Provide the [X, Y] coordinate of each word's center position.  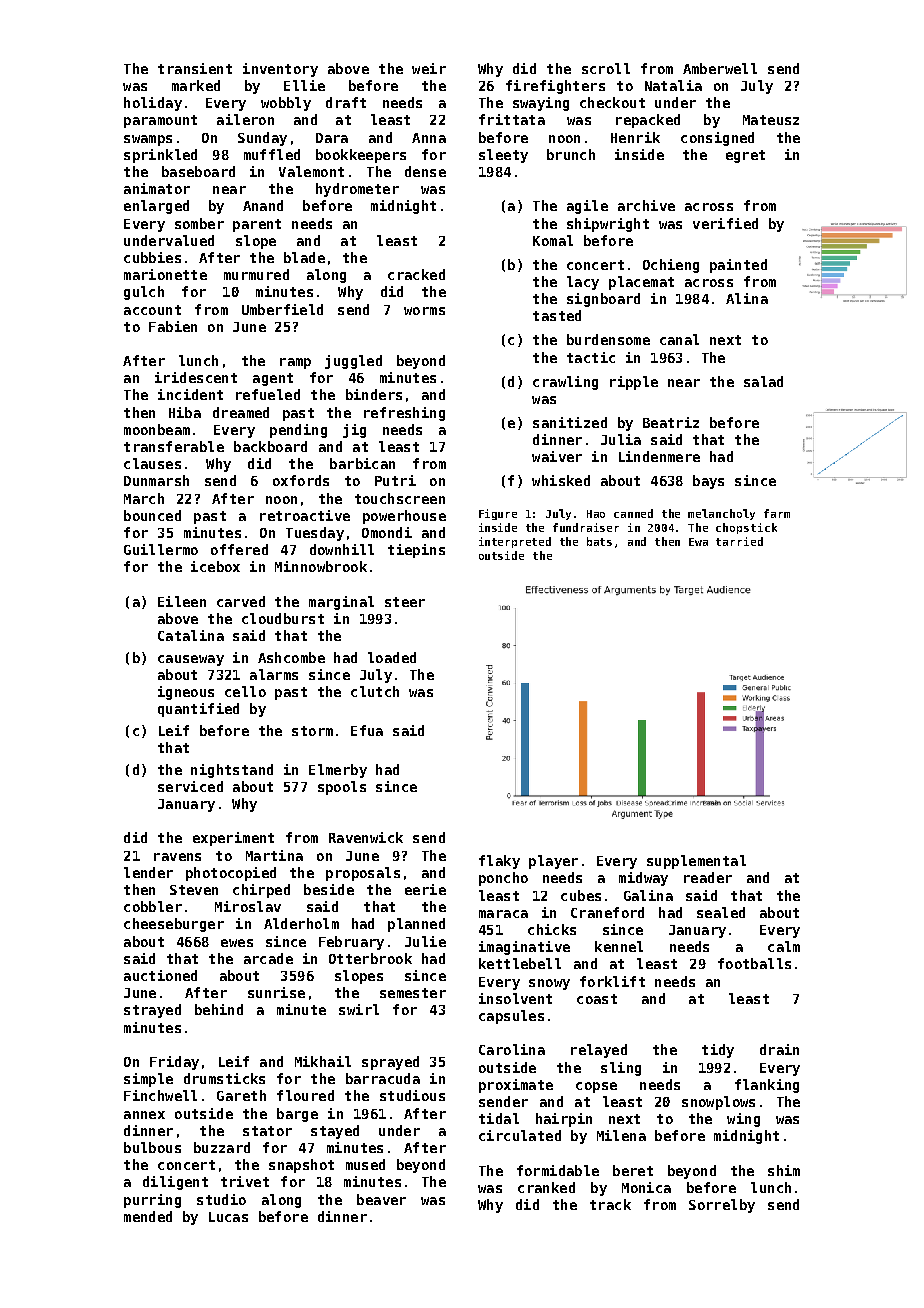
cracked [416, 274]
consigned [717, 139]
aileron [245, 119]
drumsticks [224, 1078]
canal [679, 339]
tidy [718, 1051]
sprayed [390, 1063]
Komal [553, 240]
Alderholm [301, 923]
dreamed [241, 412]
